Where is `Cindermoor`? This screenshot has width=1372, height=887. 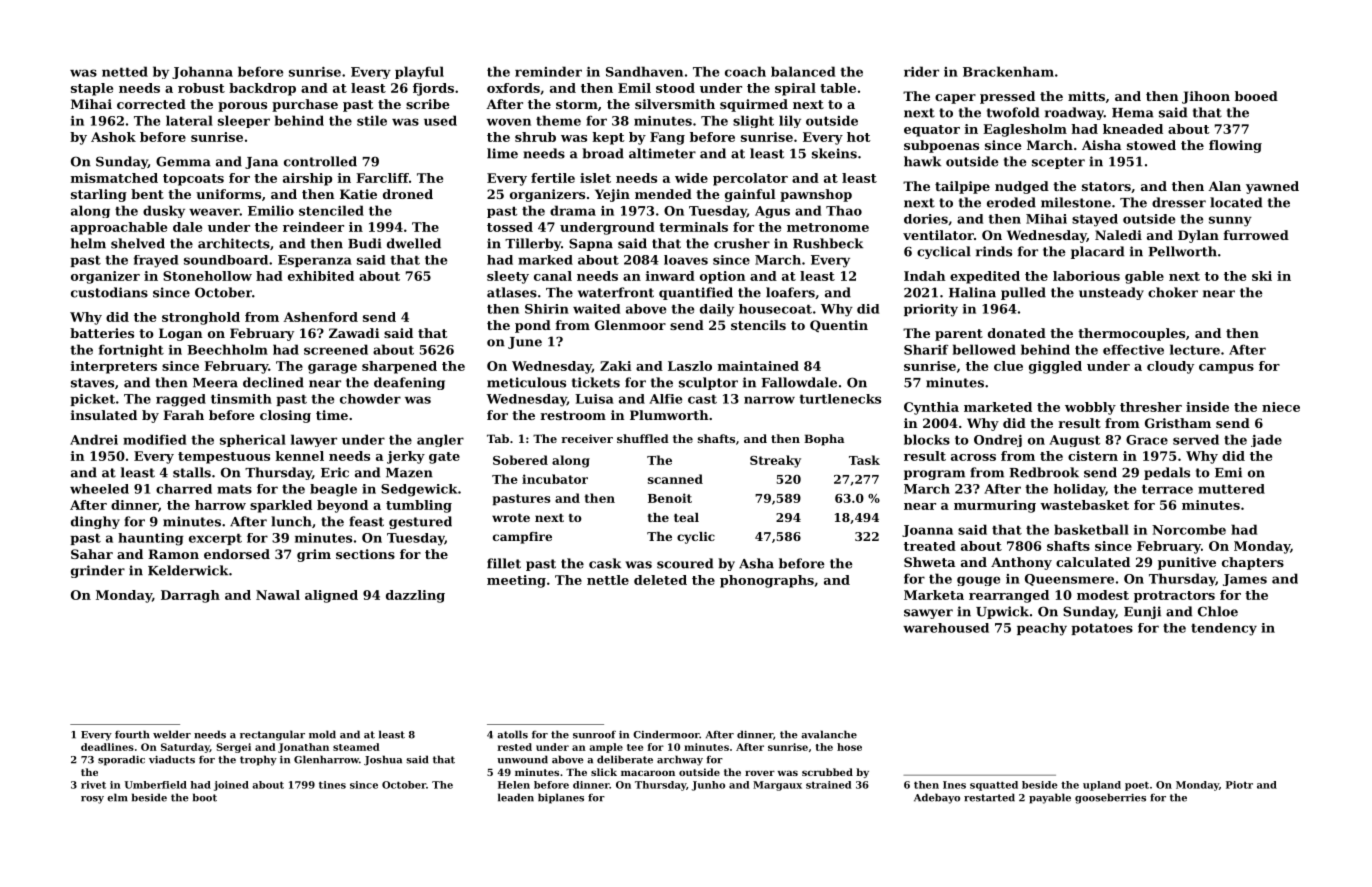 Cindermoor is located at coordinates (666, 734).
